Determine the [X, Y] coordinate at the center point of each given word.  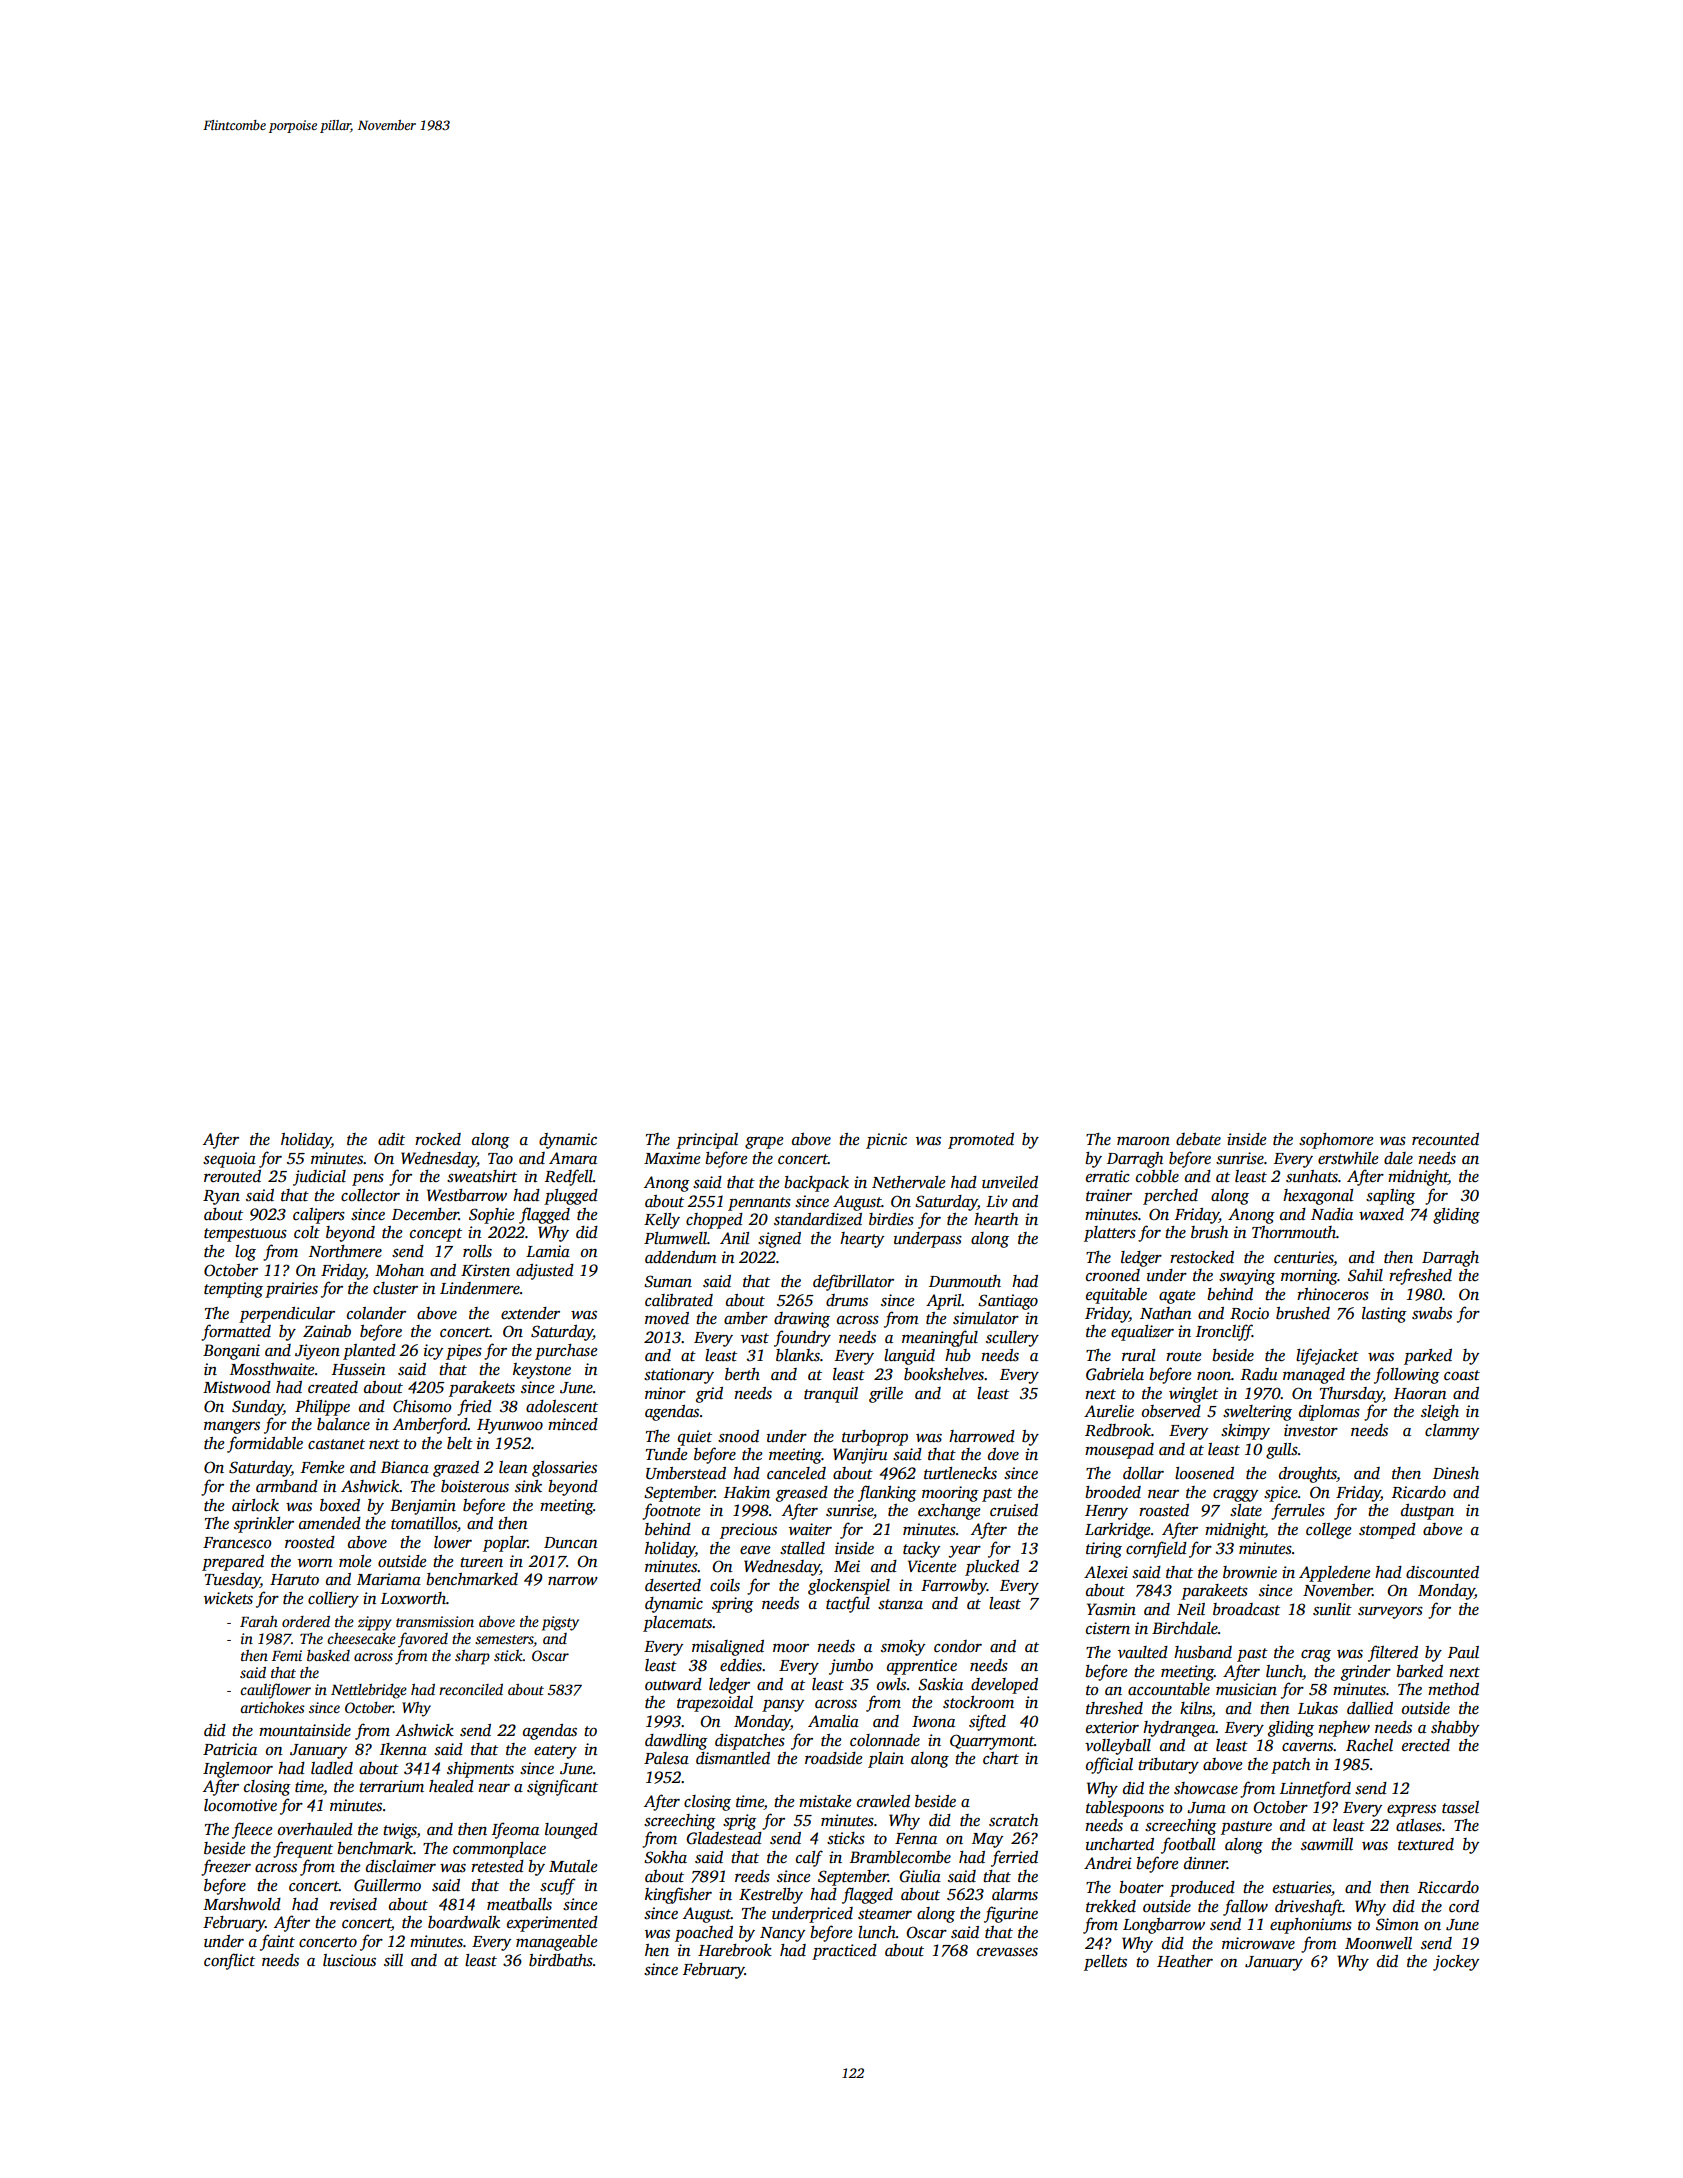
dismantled [733, 1758]
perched [1170, 1197]
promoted [981, 1141]
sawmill [1327, 1844]
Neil [1191, 1609]
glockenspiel [849, 1587]
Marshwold [242, 1904]
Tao [500, 1158]
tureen [481, 1562]
